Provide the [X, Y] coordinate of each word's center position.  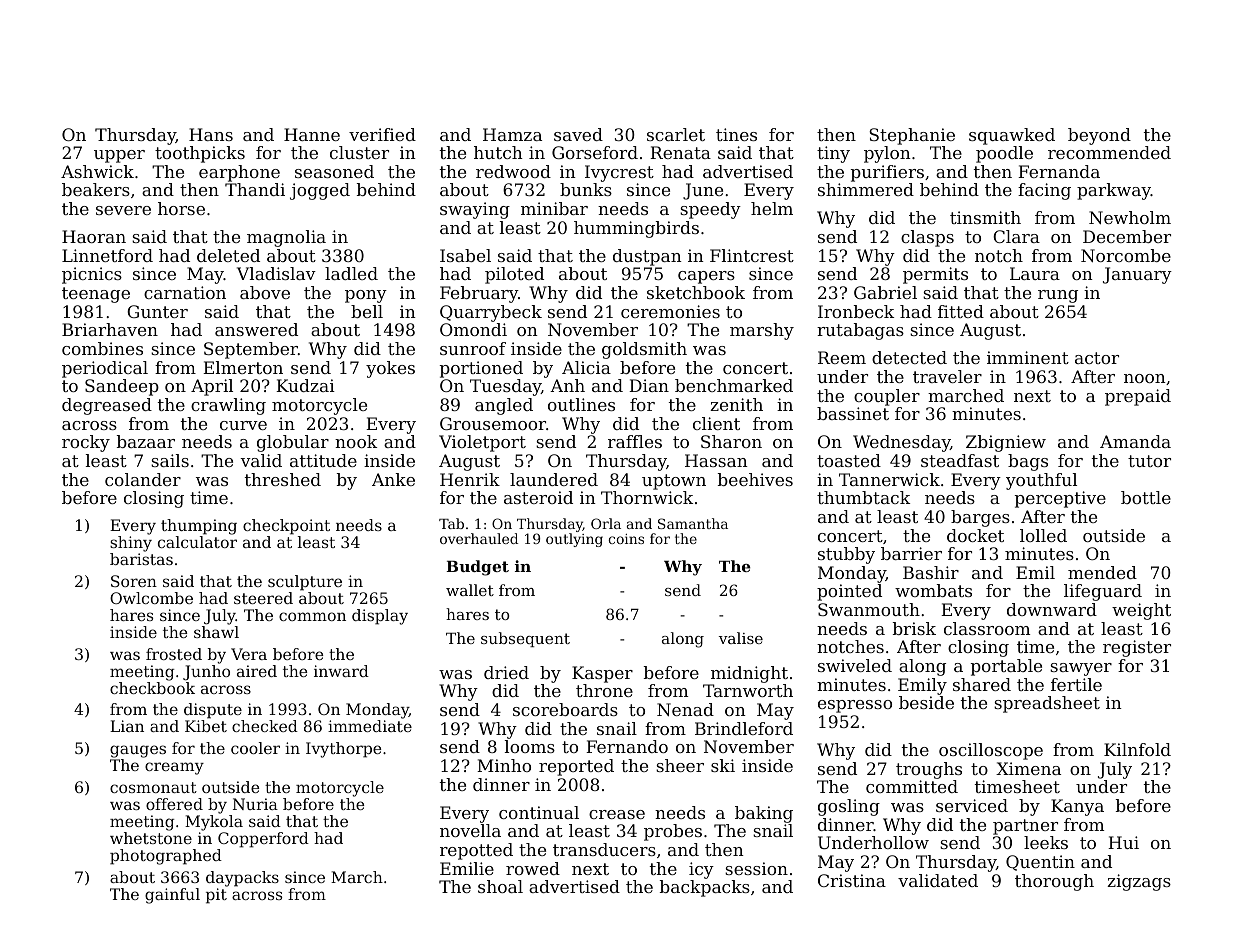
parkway [1114, 191]
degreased [107, 406]
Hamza [512, 134]
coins [626, 539]
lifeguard [1103, 592]
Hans [211, 134]
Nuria [255, 804]
